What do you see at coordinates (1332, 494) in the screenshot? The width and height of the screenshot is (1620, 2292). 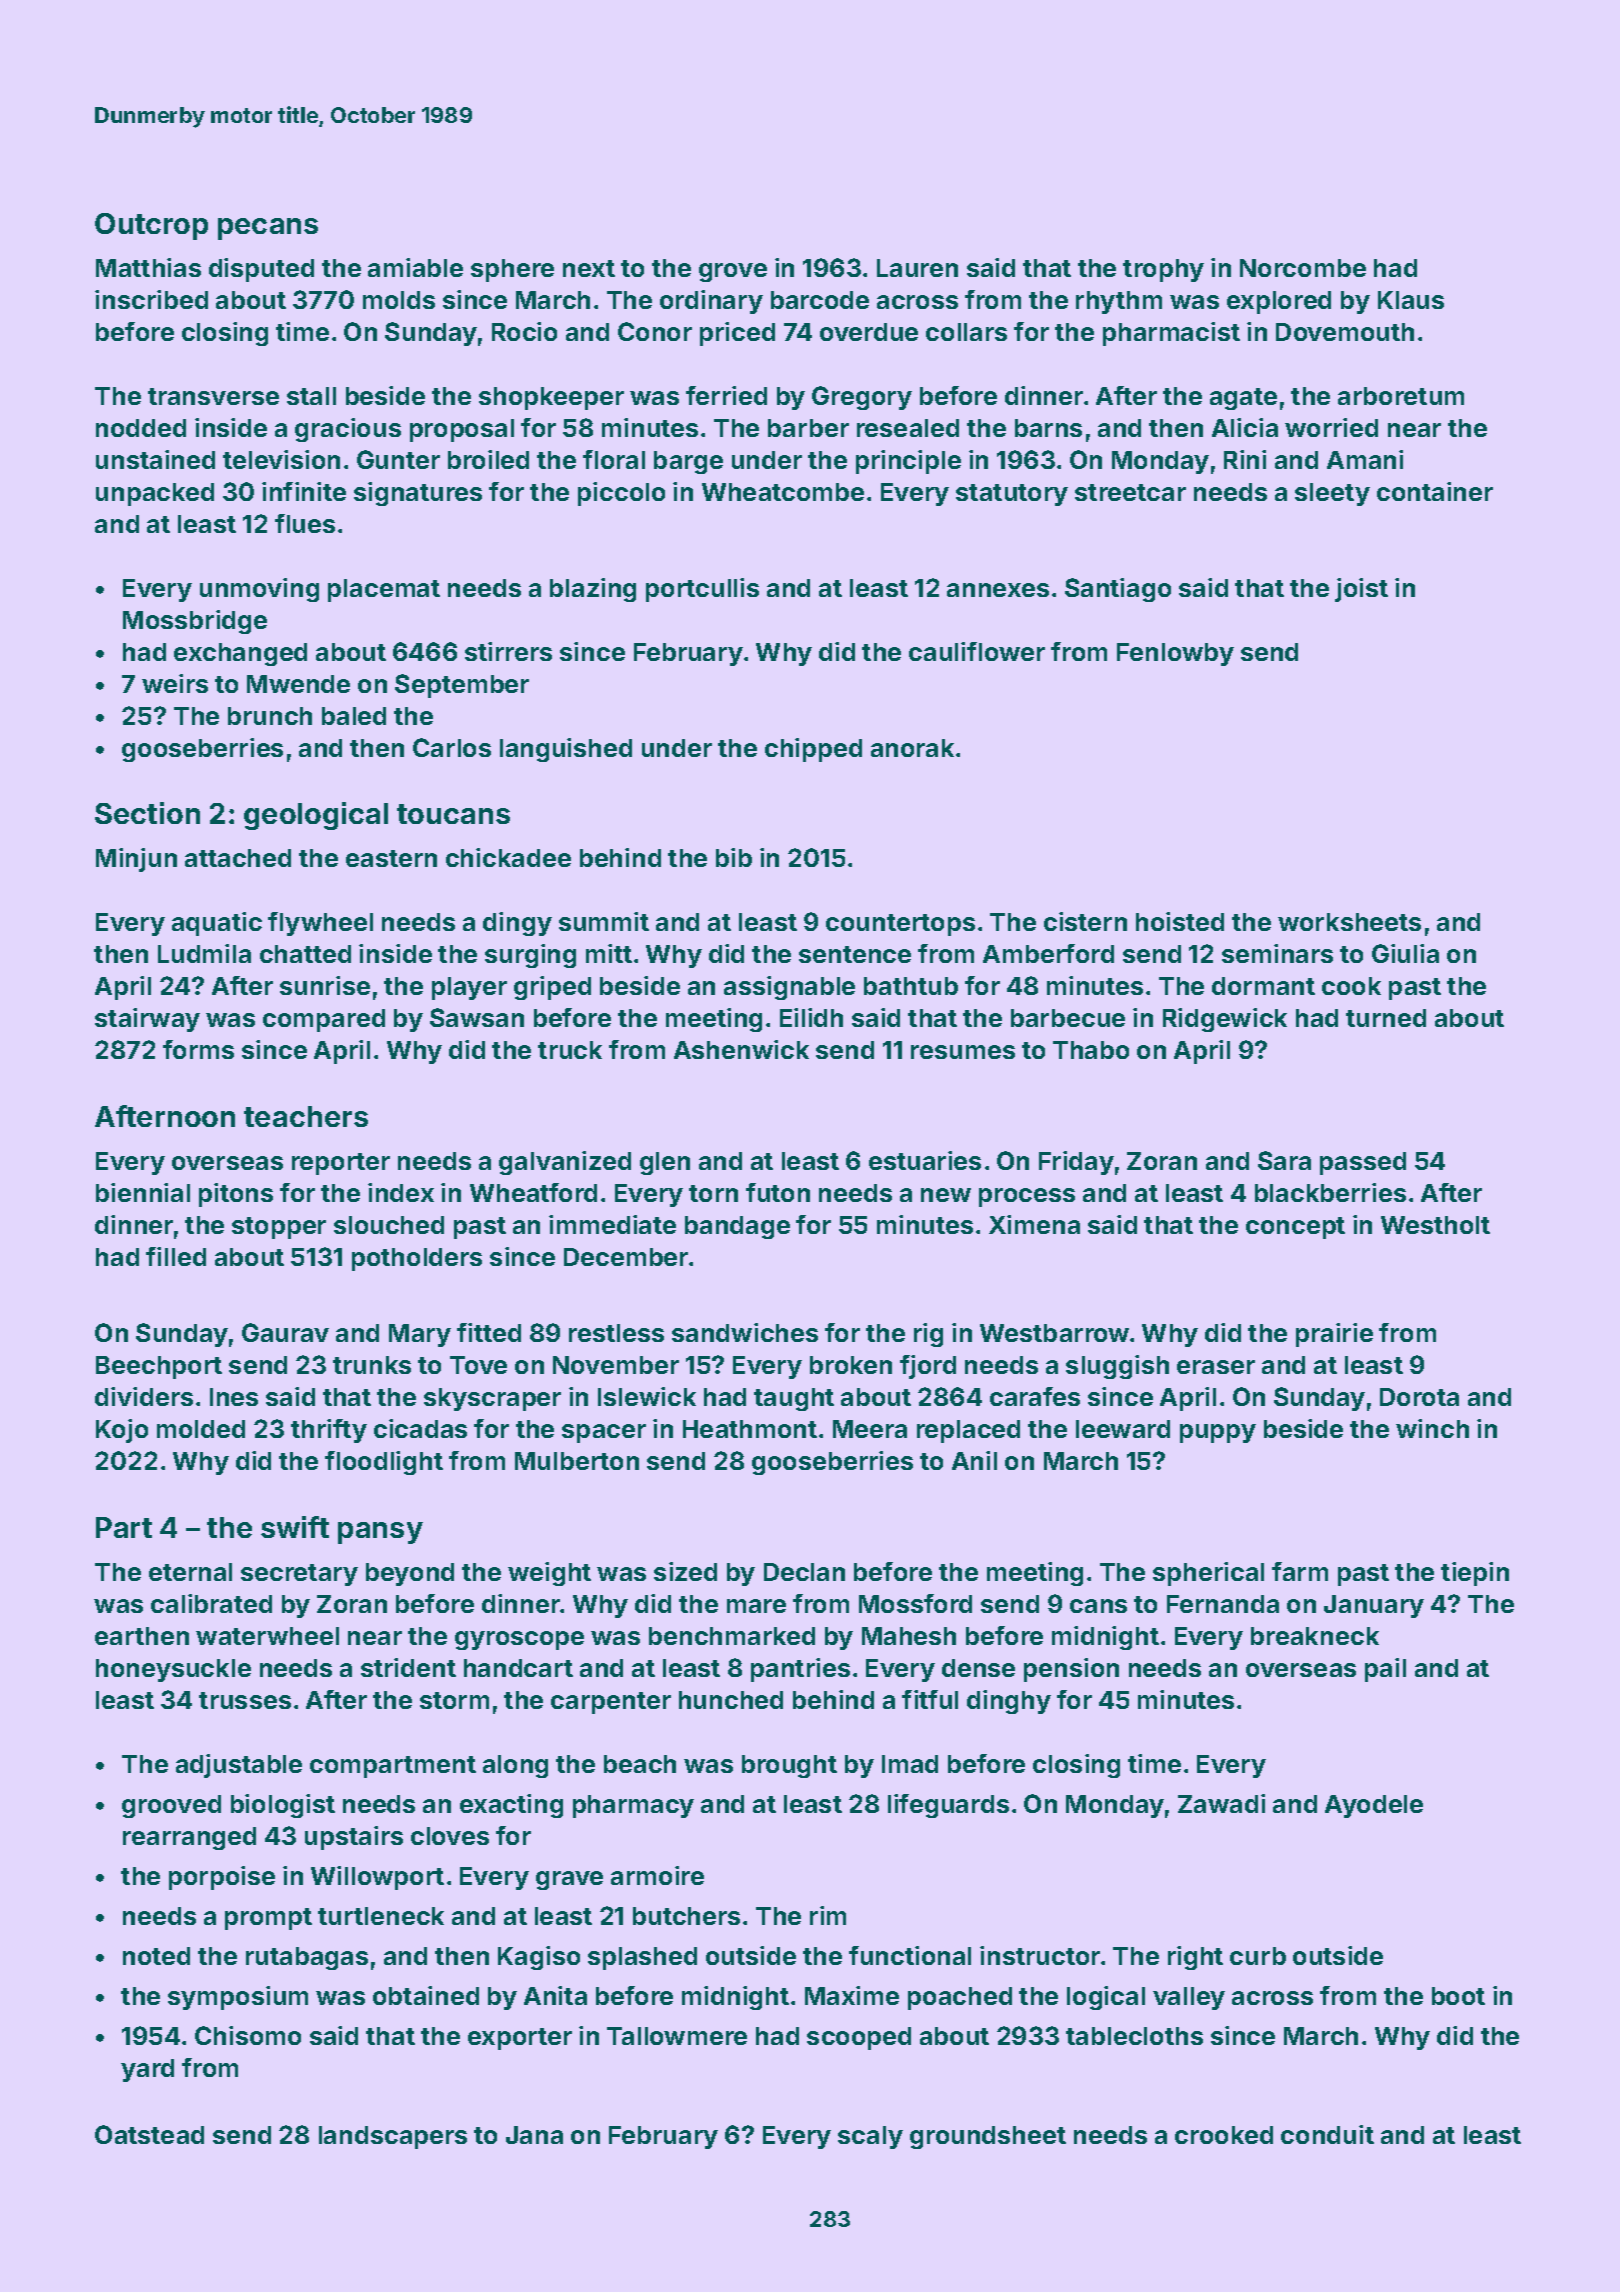 I see `sleety` at bounding box center [1332, 494].
